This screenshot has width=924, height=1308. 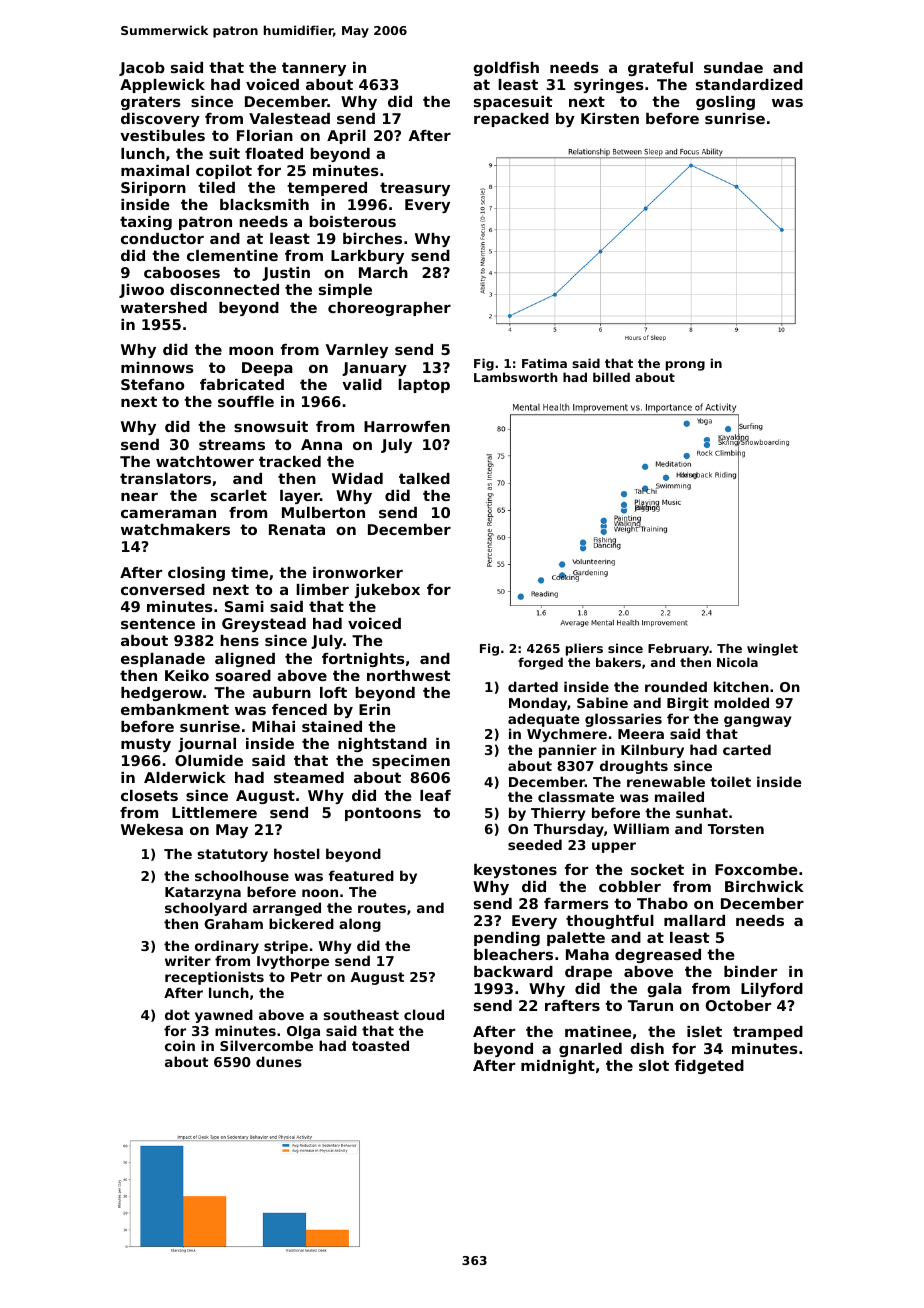 What do you see at coordinates (177, 1014) in the screenshot?
I see `dot` at bounding box center [177, 1014].
